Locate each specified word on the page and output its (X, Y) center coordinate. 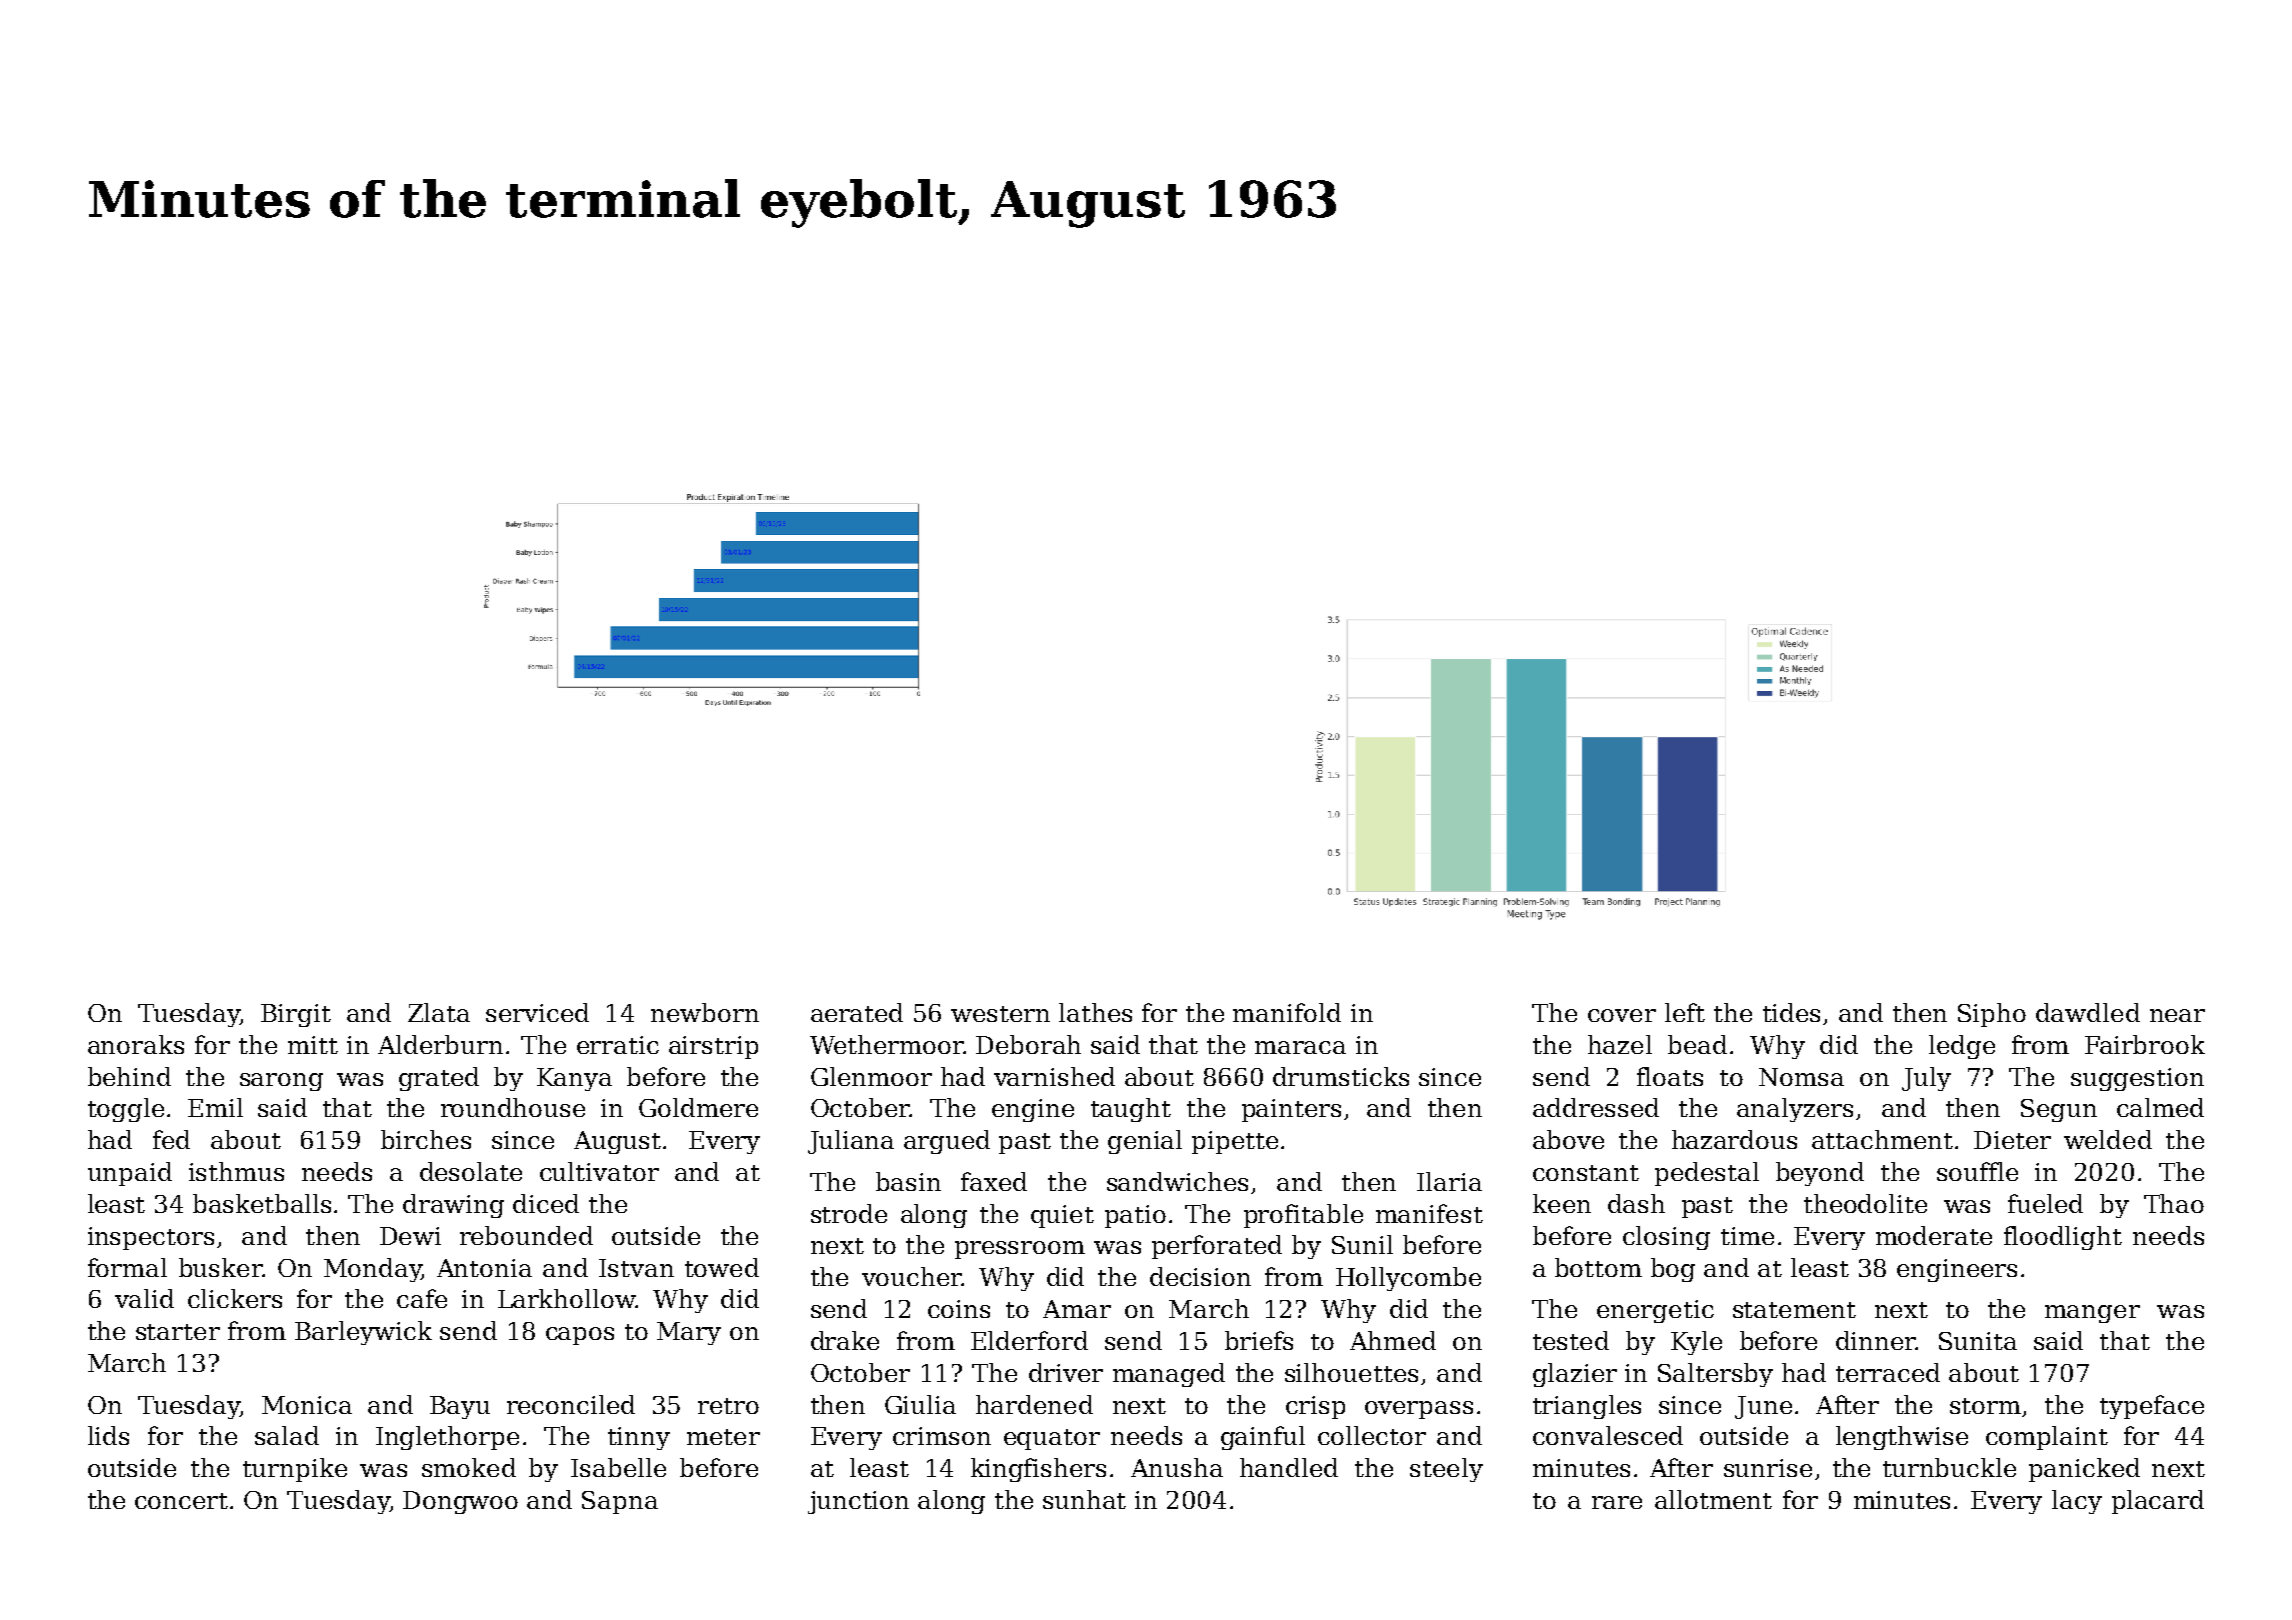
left (1685, 1012)
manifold (1287, 1012)
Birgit (296, 1015)
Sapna (620, 1502)
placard (2158, 1502)
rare (1617, 1502)
